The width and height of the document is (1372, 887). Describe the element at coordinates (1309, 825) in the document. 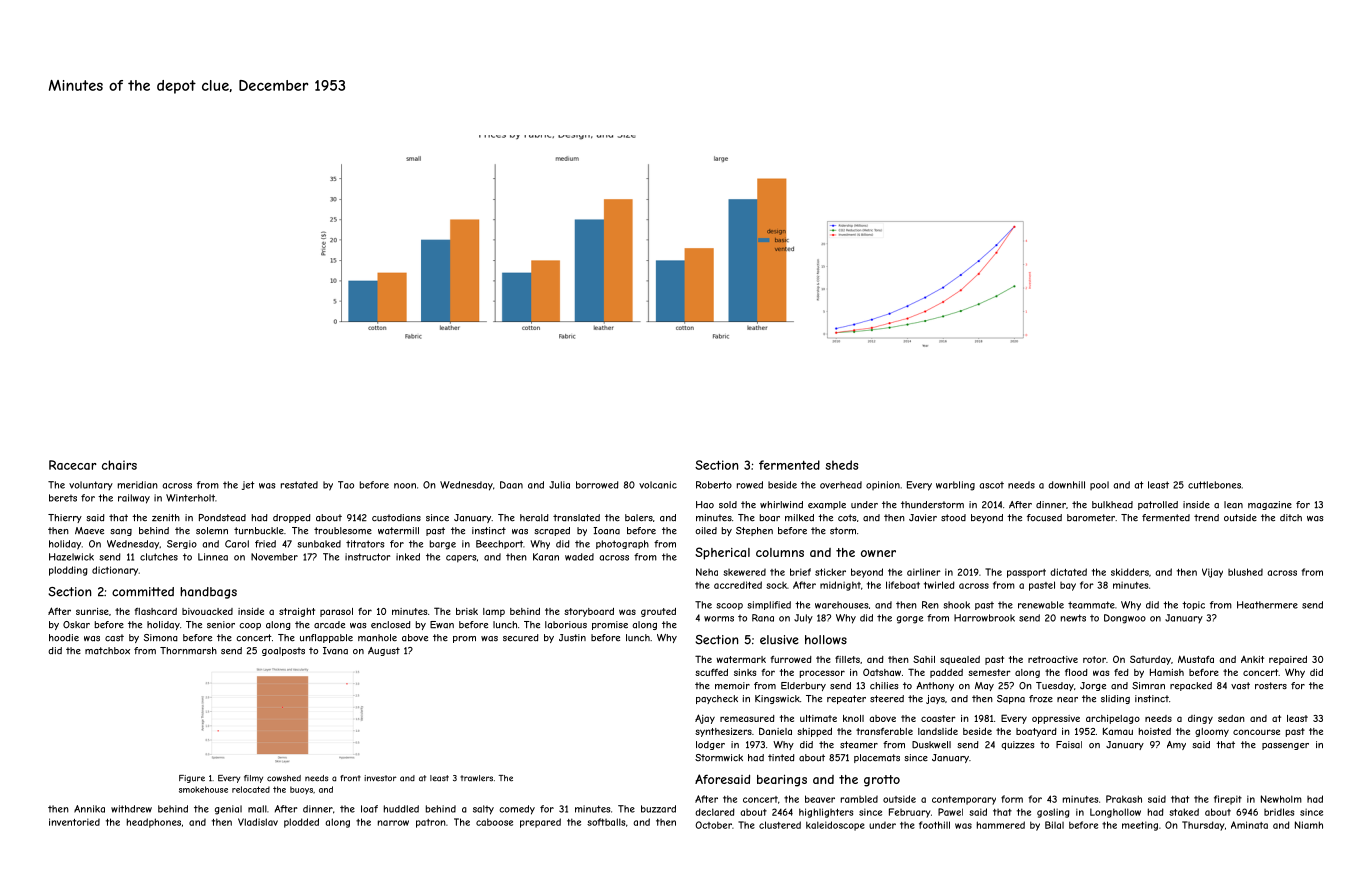

I see `Niamh` at that location.
